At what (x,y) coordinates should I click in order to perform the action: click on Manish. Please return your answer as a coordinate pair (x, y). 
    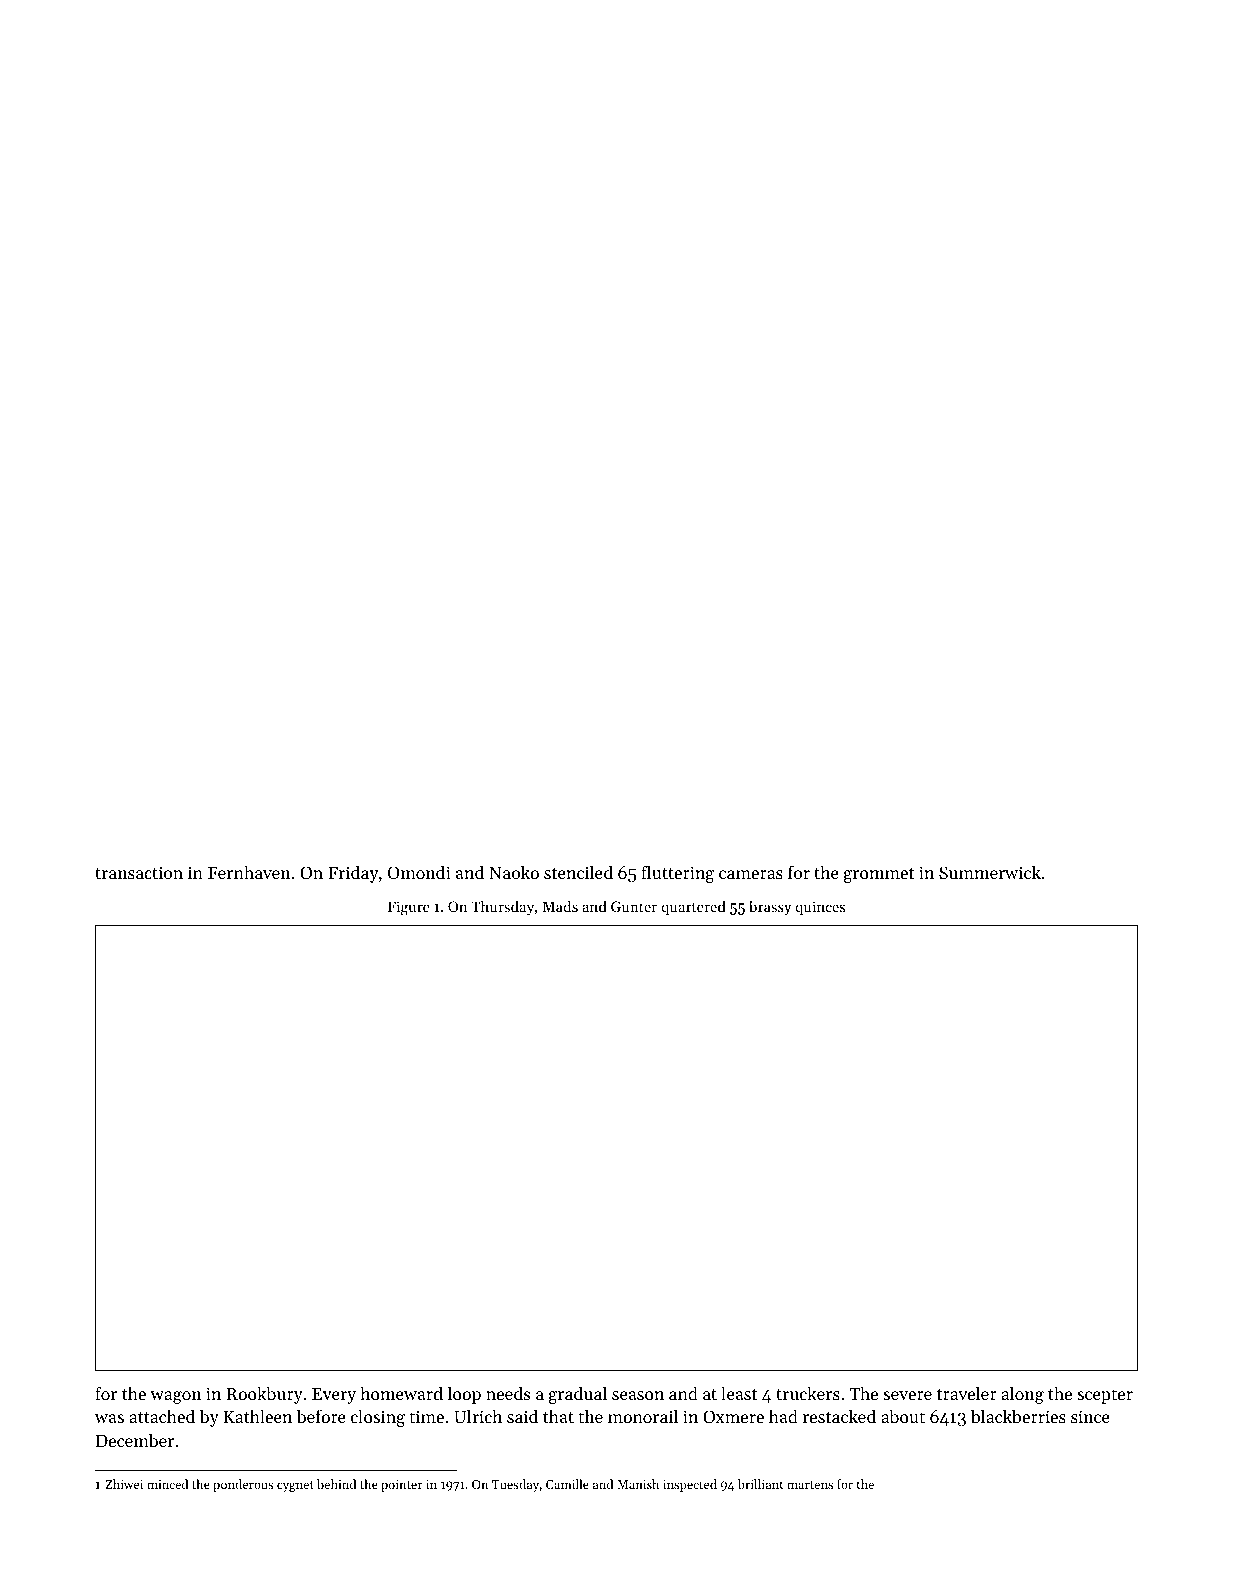
    Looking at the image, I should click on (638, 1484).
